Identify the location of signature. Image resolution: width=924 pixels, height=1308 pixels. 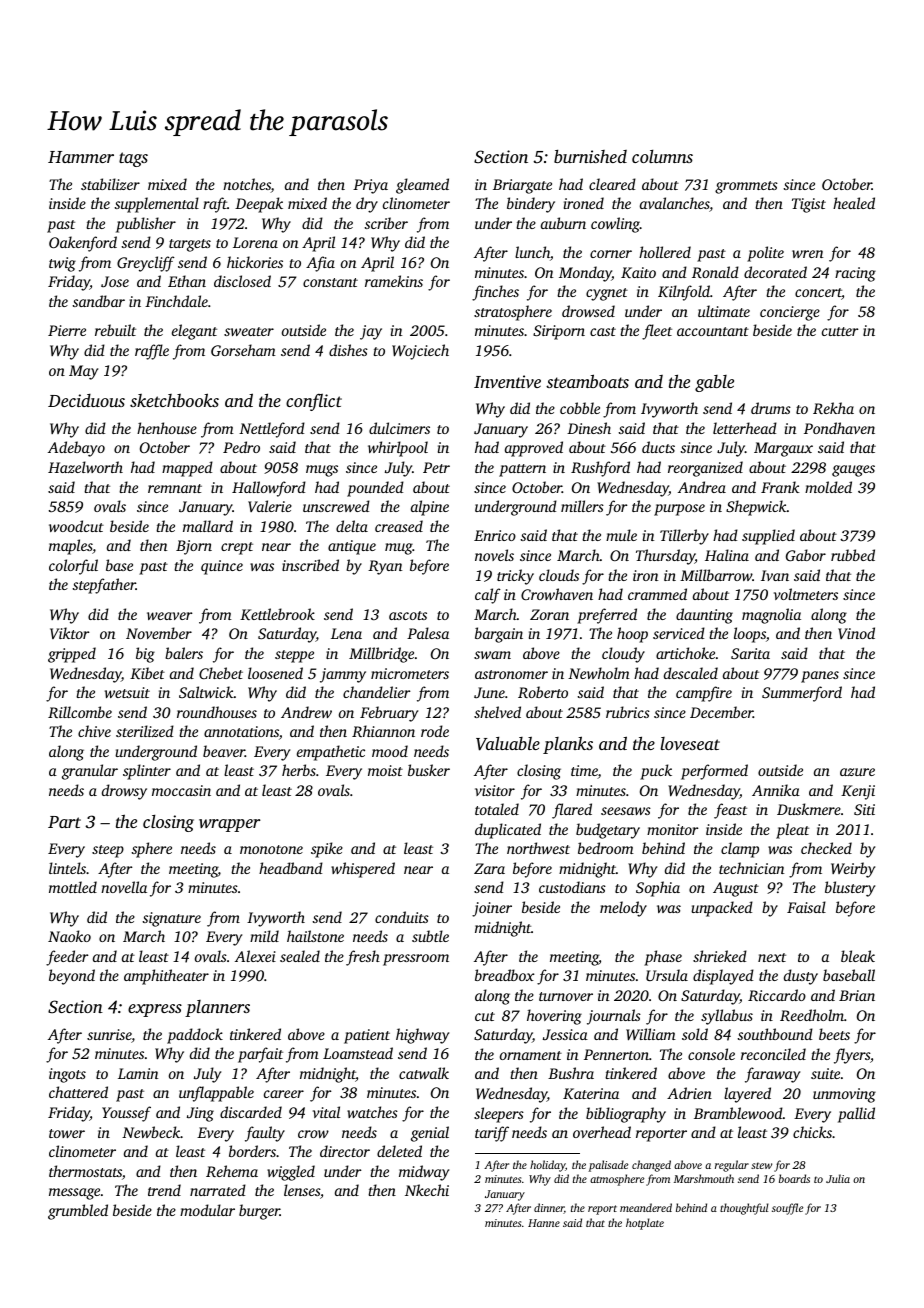
(172, 919).
